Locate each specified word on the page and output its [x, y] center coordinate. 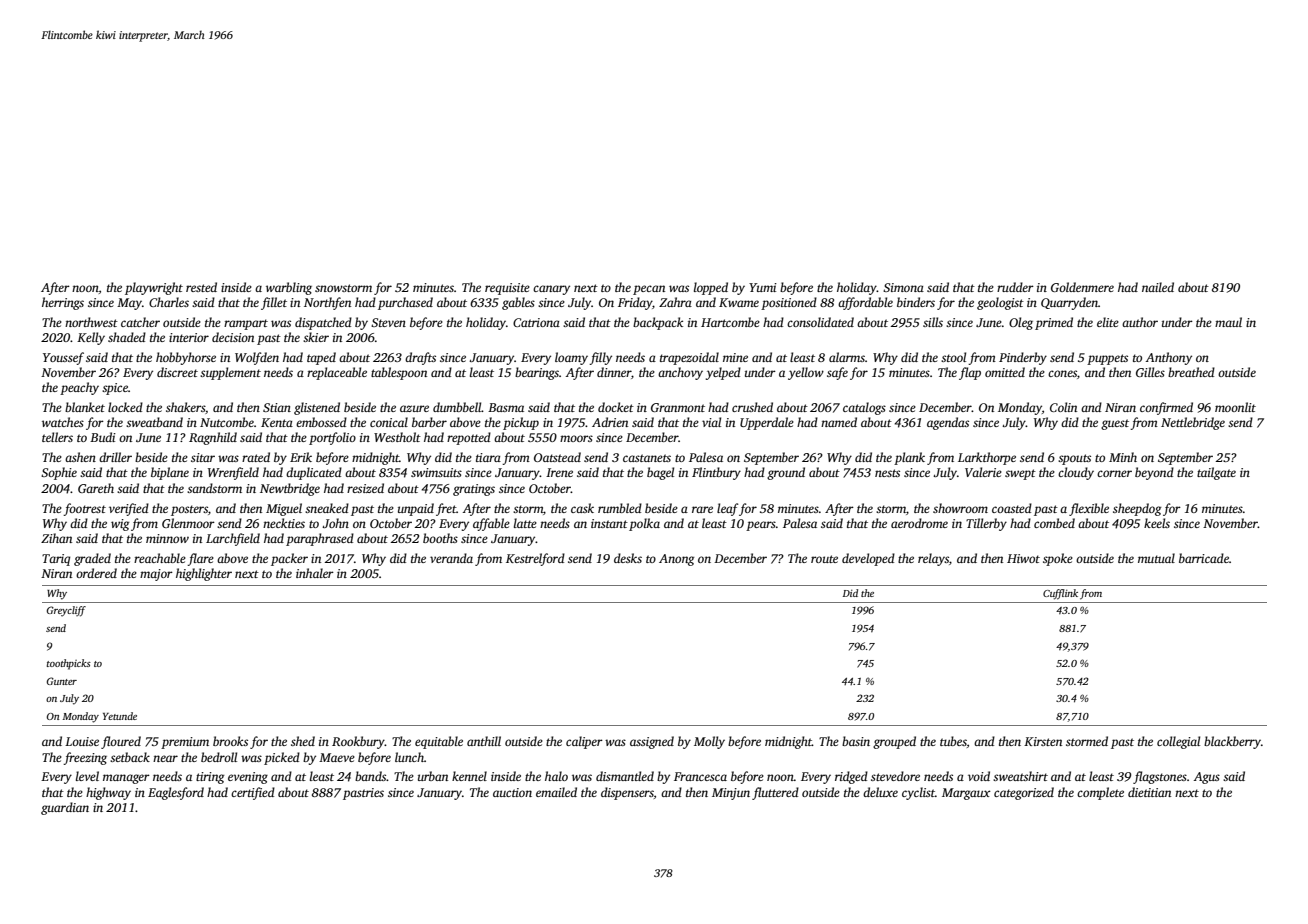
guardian [65, 808]
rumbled [620, 508]
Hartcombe [730, 322]
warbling [289, 288]
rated [256, 457]
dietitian [1149, 792]
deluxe [880, 792]
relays [933, 559]
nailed [1158, 287]
